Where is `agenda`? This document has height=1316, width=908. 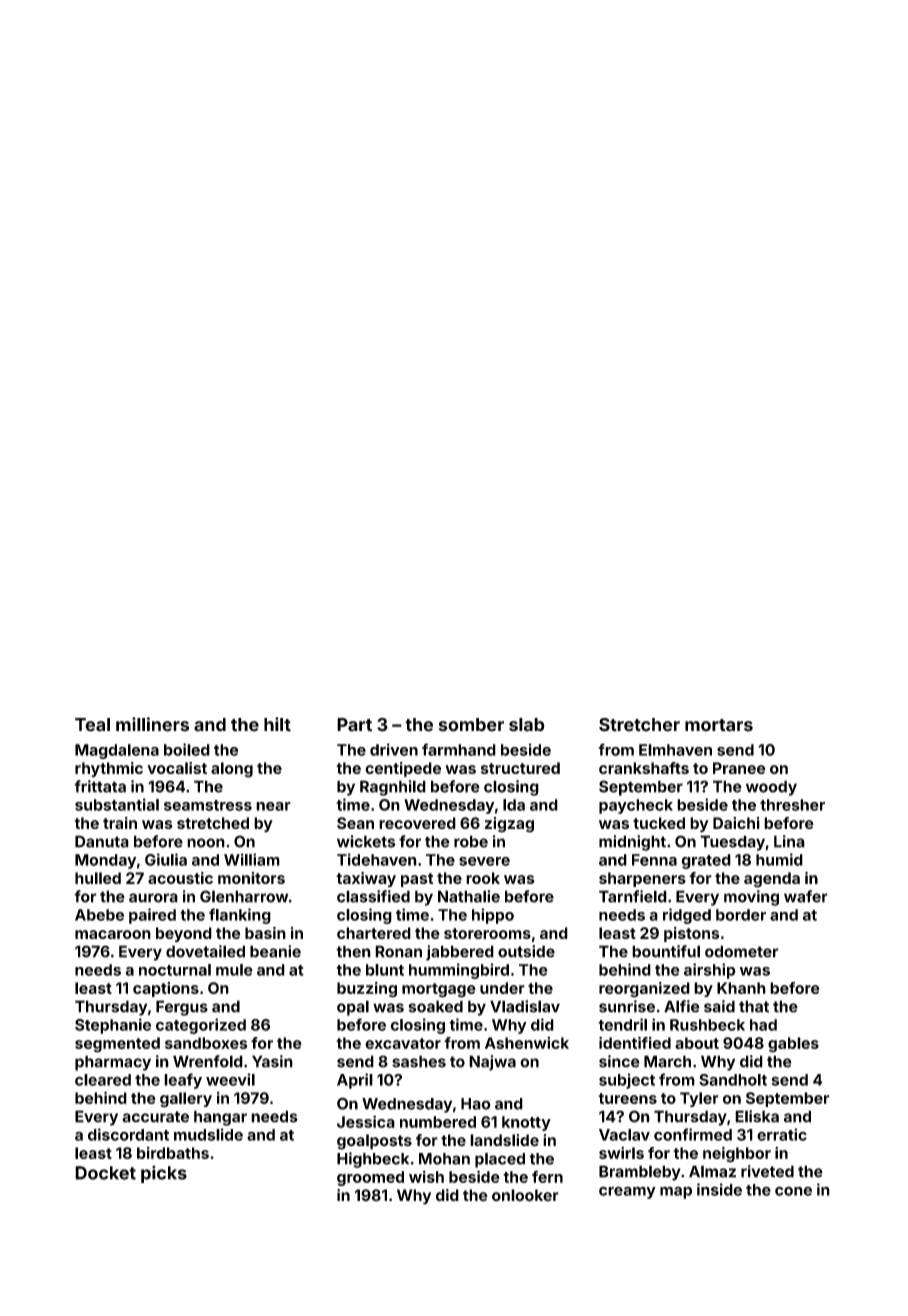 agenda is located at coordinates (772, 880).
